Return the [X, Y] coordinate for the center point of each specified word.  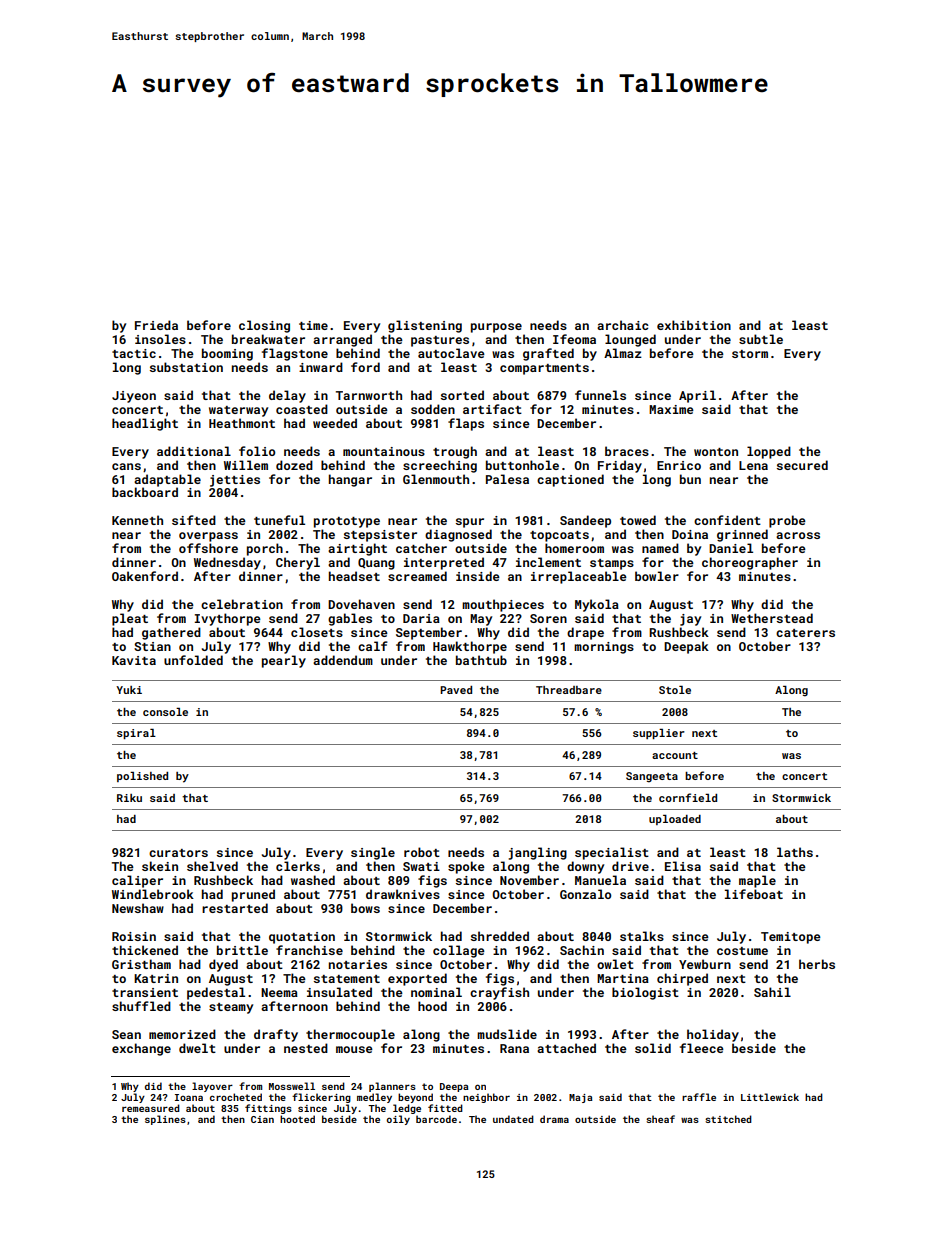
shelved [212, 866]
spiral [136, 734]
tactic [134, 353]
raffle [699, 1097]
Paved [456, 690]
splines [165, 1120]
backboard [145, 492]
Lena [753, 465]
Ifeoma [574, 339]
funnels [600, 395]
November [529, 880]
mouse [354, 1049]
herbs [817, 964]
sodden [433, 409]
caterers [805, 633]
